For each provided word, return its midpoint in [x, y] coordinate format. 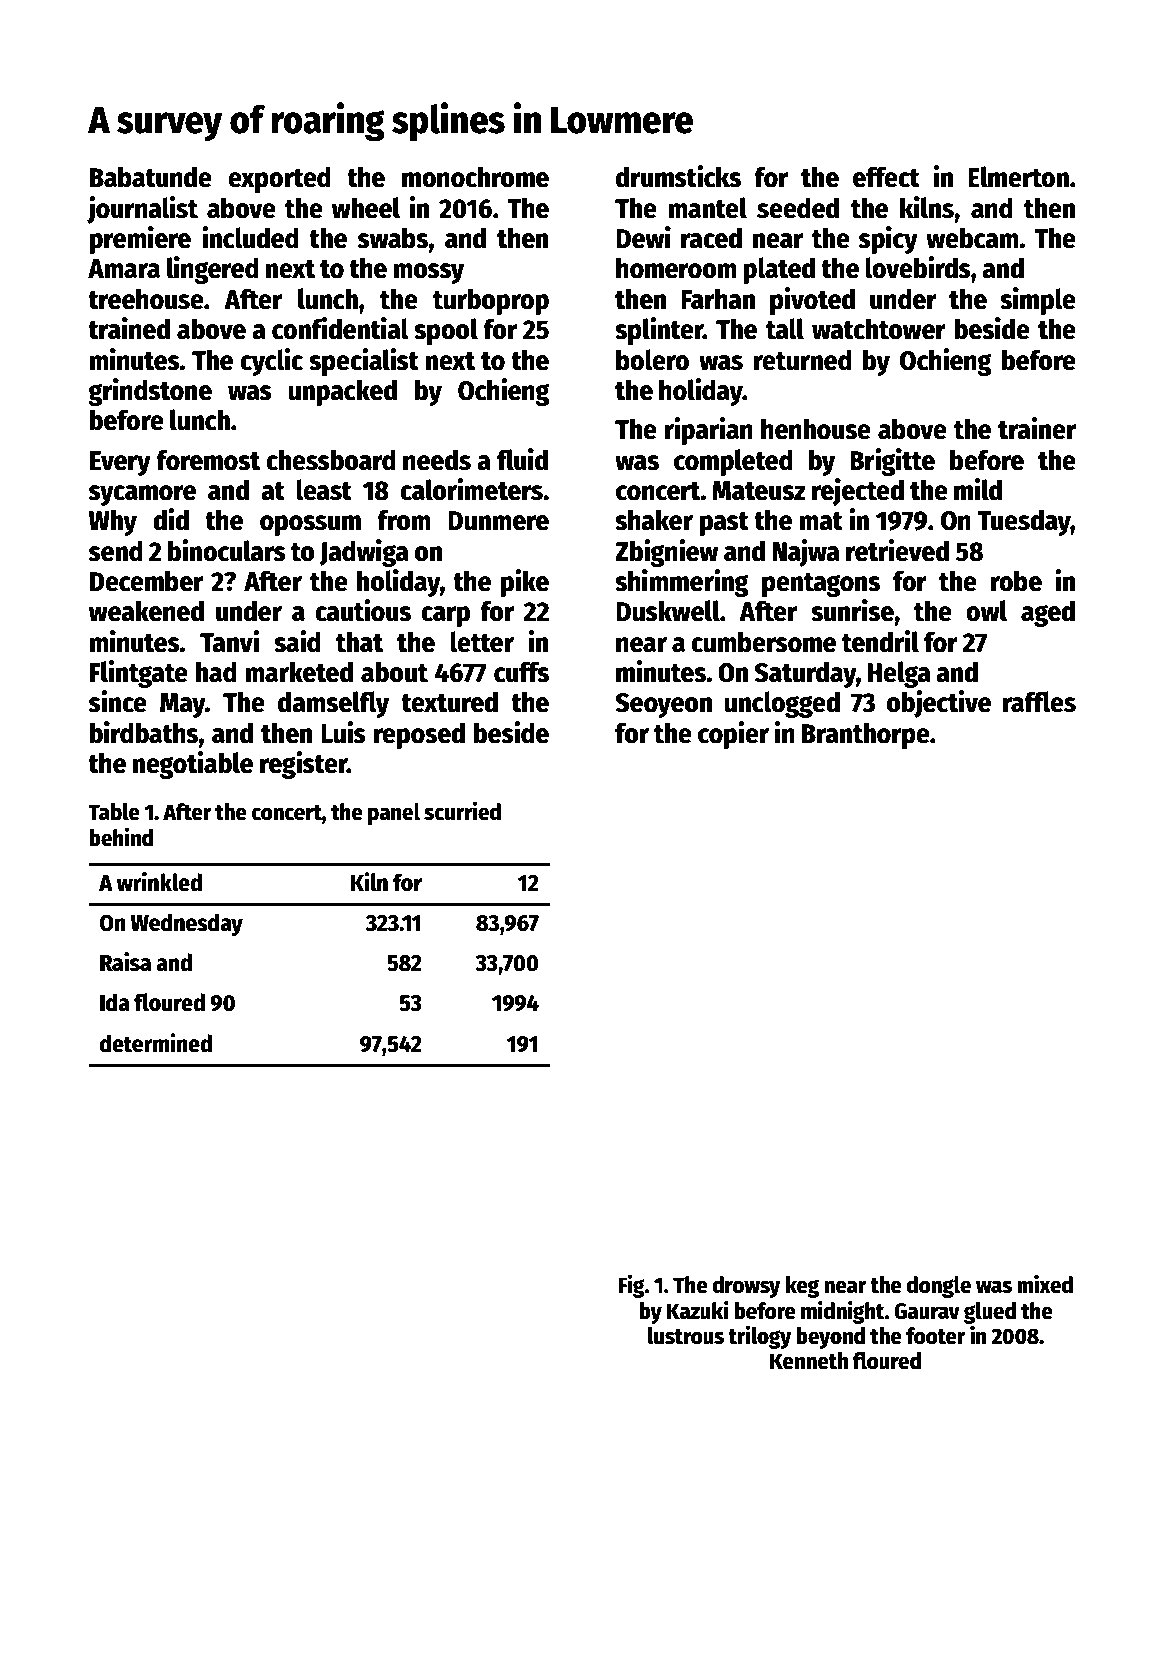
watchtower [879, 329]
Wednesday [186, 924]
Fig [631, 1286]
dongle [939, 1287]
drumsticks [678, 176]
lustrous [686, 1336]
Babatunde [151, 177]
